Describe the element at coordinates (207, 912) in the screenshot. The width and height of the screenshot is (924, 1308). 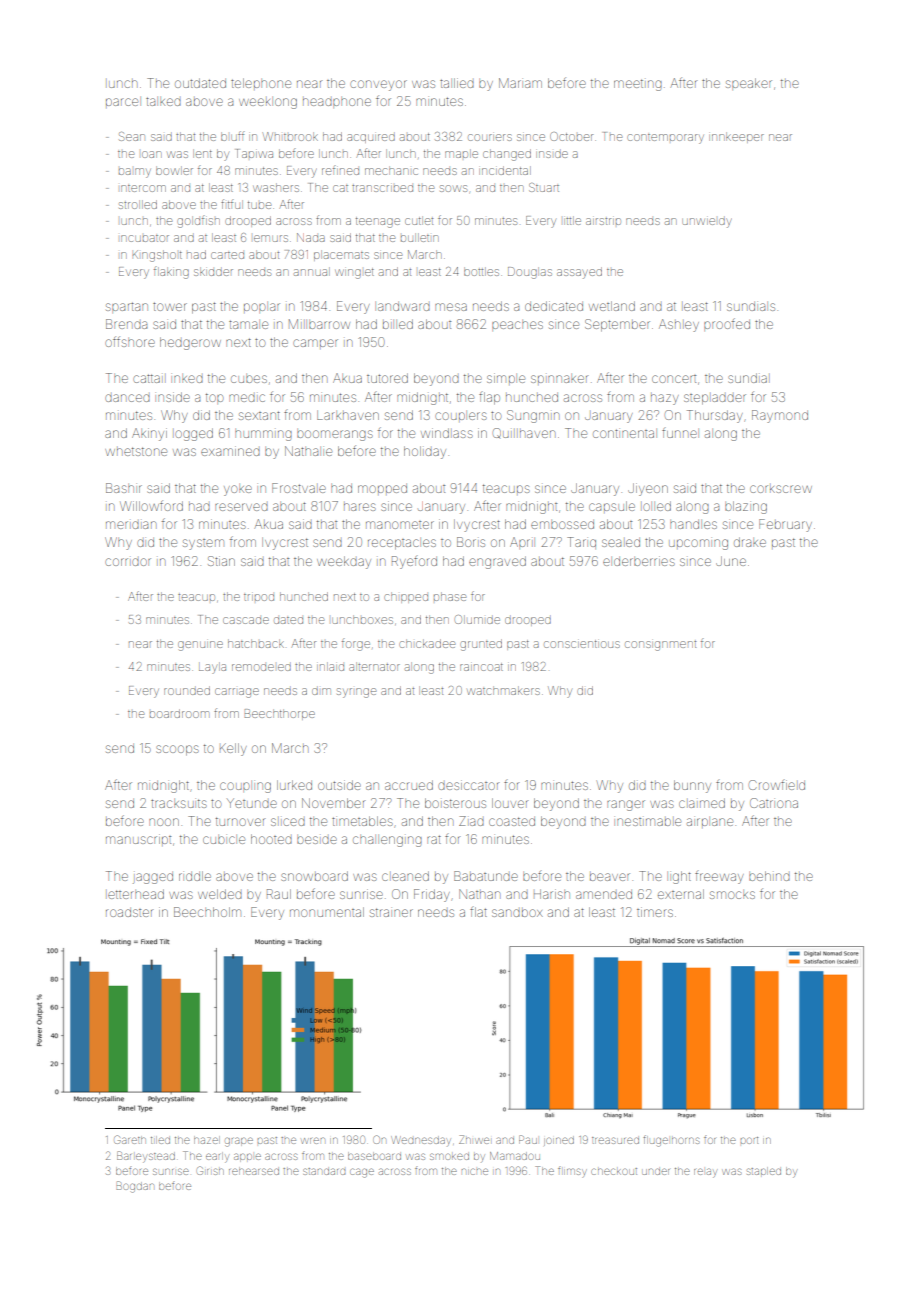
I see `Beechholm` at that location.
